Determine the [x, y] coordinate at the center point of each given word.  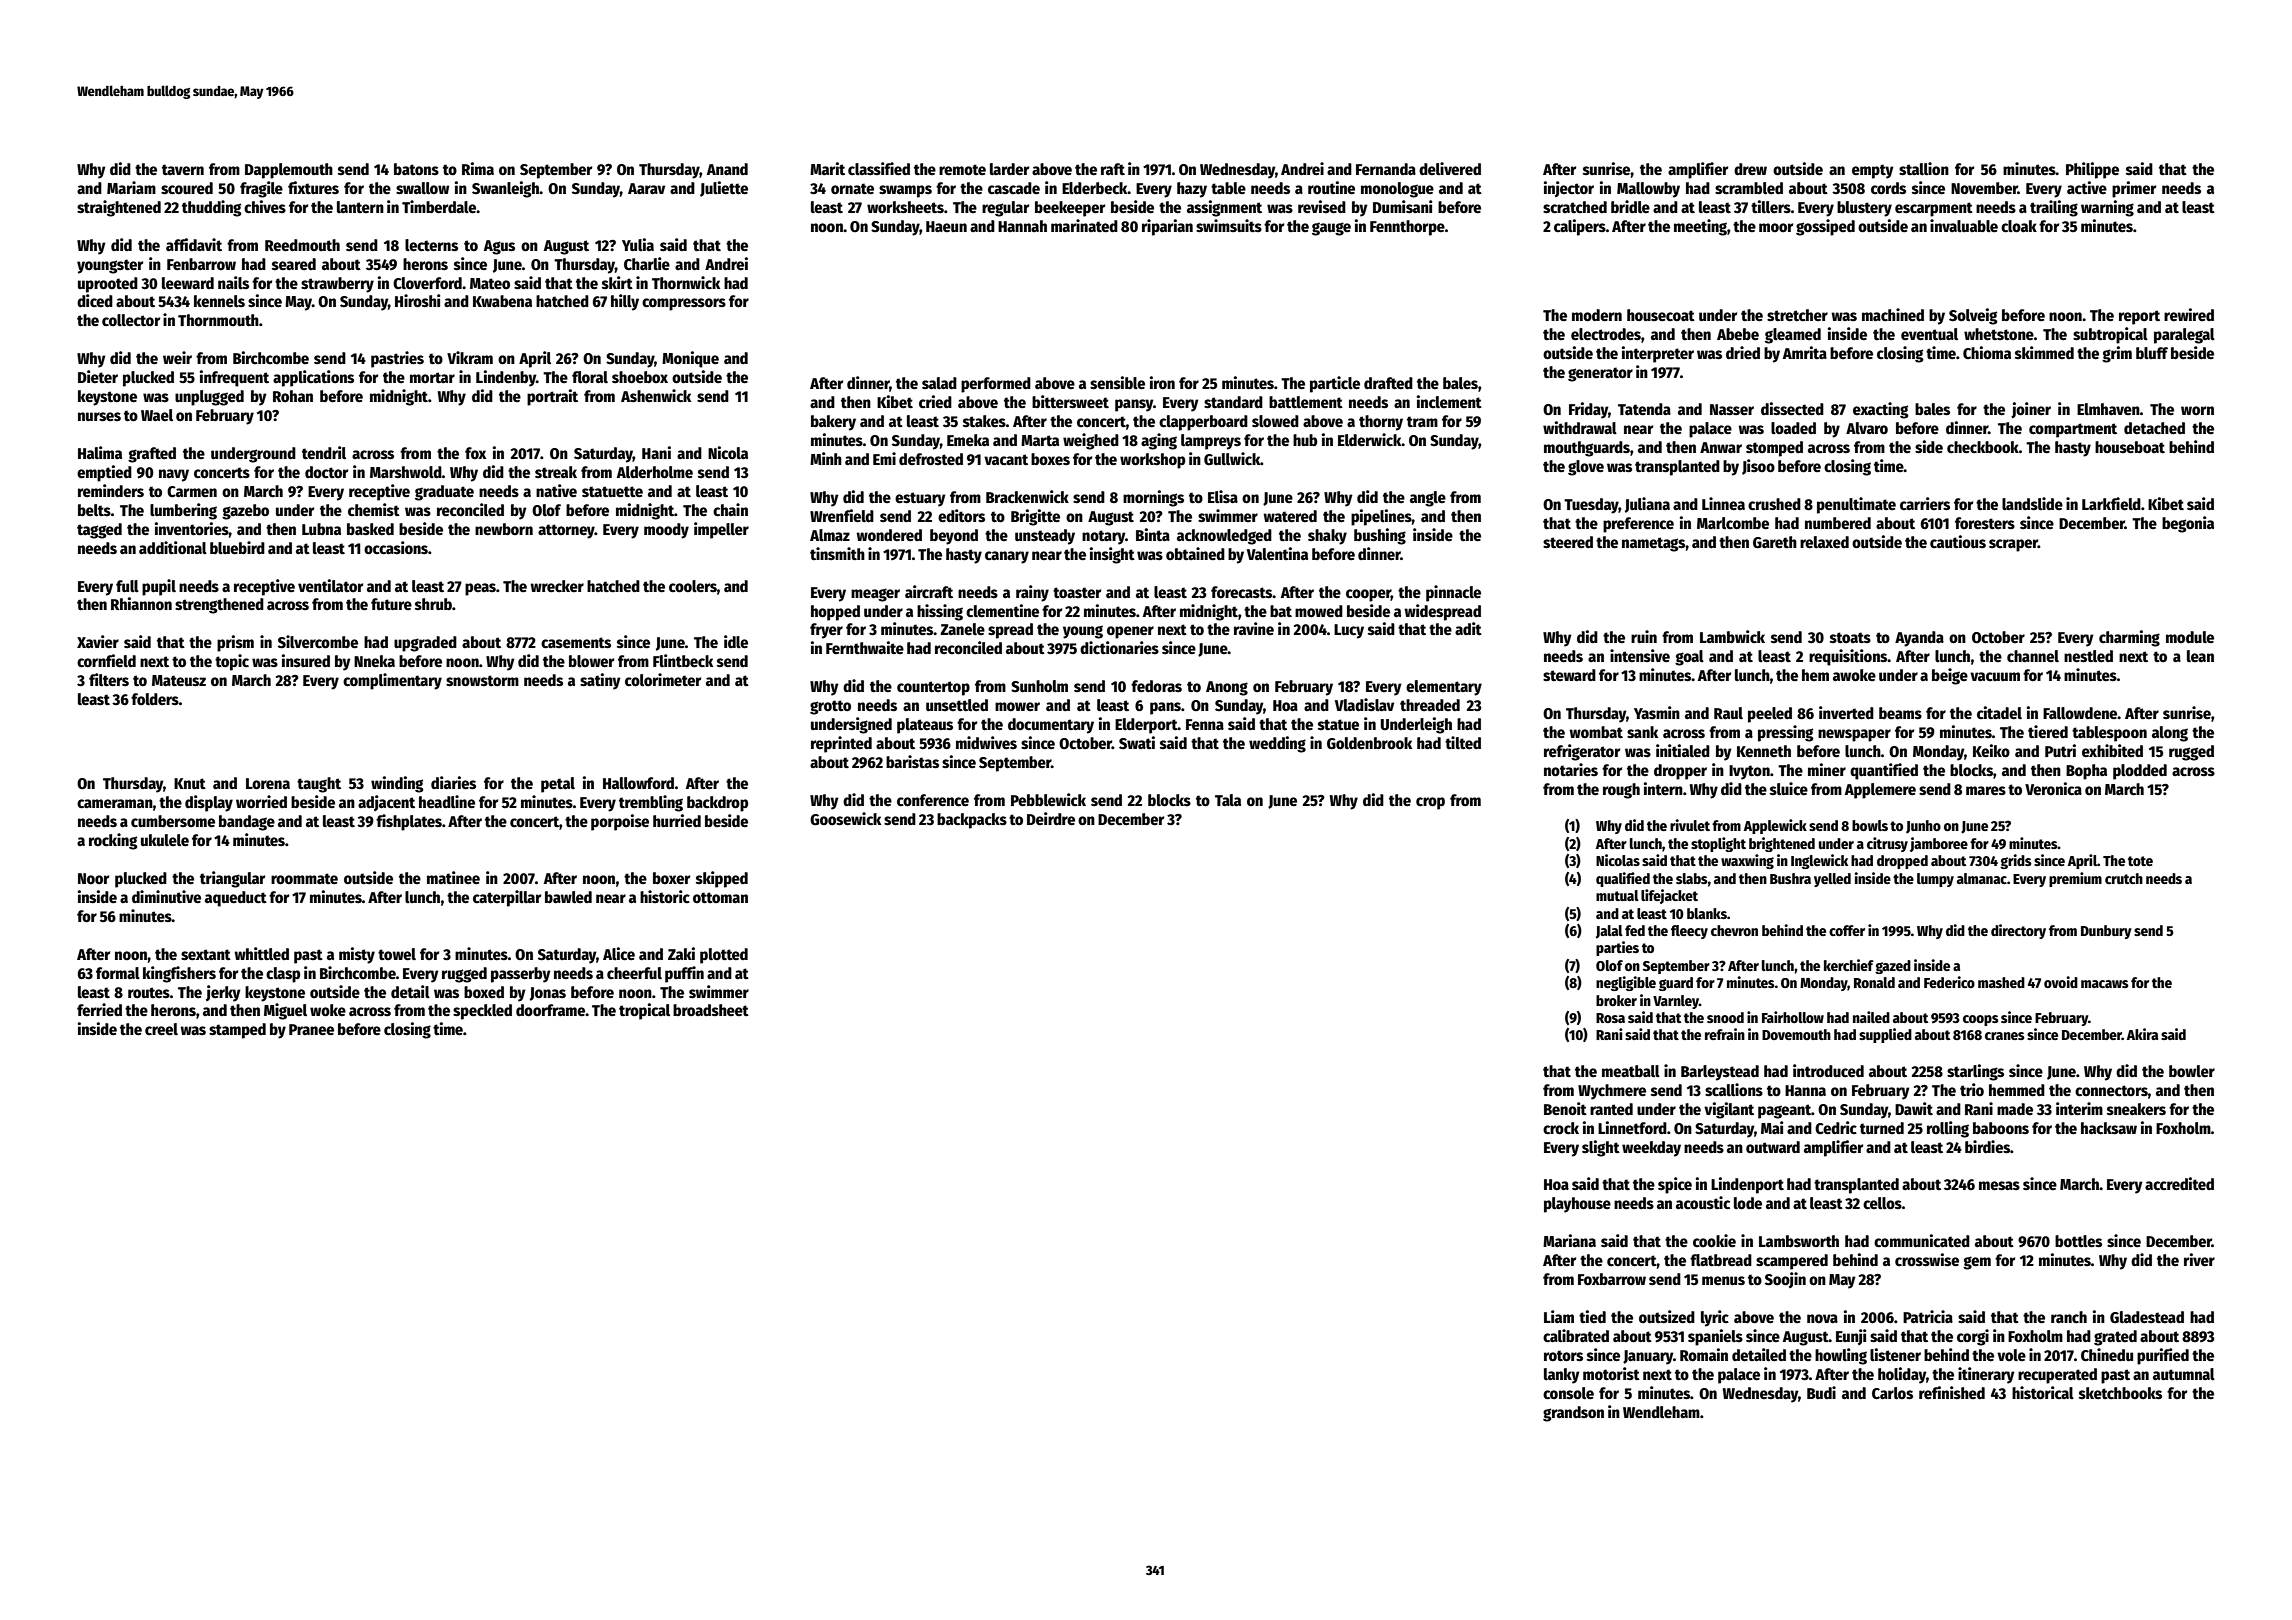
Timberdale [439, 207]
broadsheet [711, 1010]
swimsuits [1229, 225]
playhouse [1577, 1205]
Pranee [311, 1030]
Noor [93, 878]
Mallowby [1648, 190]
